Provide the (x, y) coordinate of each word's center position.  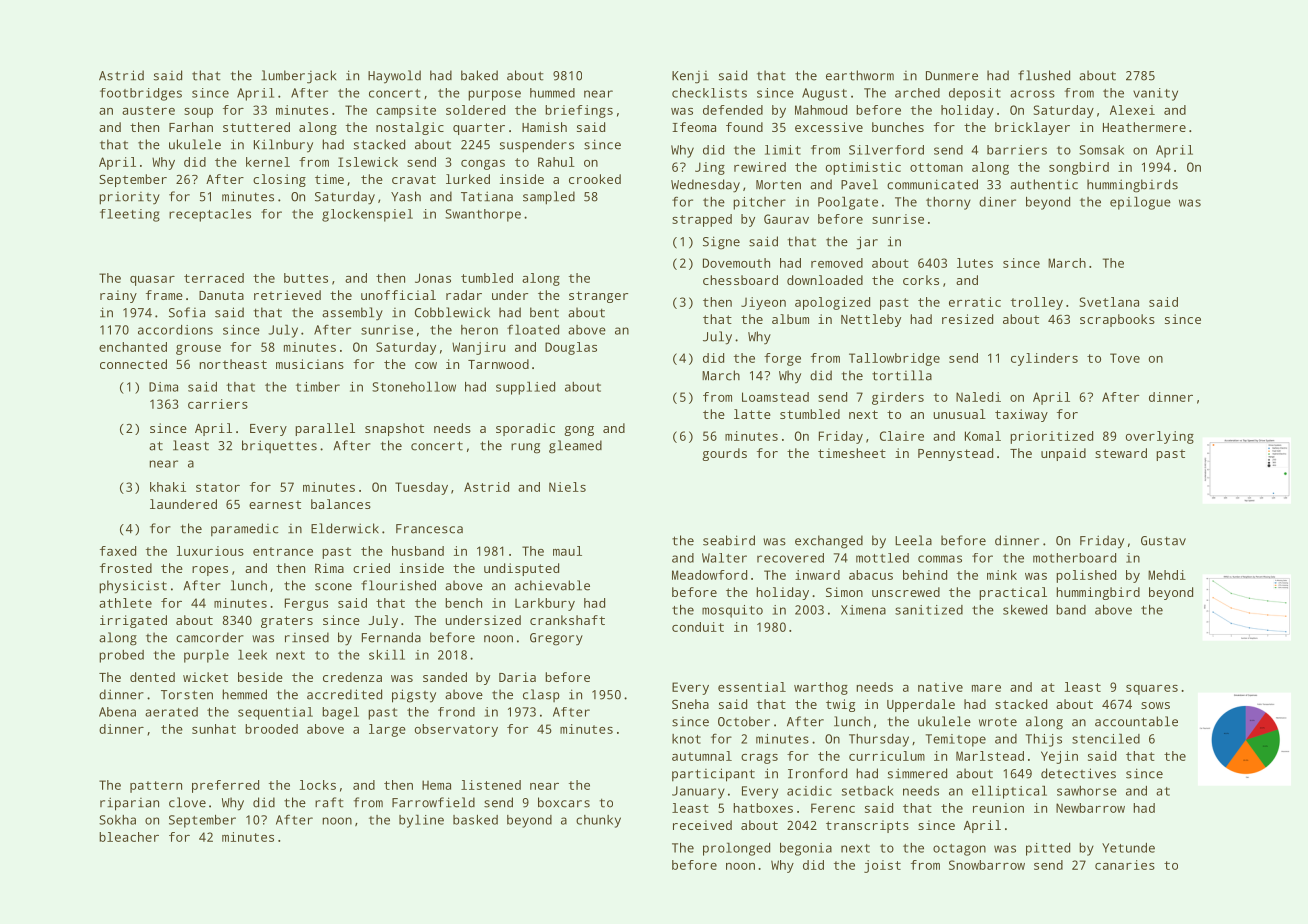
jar (867, 243)
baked (479, 75)
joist (882, 866)
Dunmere (952, 76)
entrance (283, 551)
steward (1121, 453)
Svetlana (1109, 302)
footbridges (141, 94)
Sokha (117, 820)
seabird (729, 540)
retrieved (287, 295)
